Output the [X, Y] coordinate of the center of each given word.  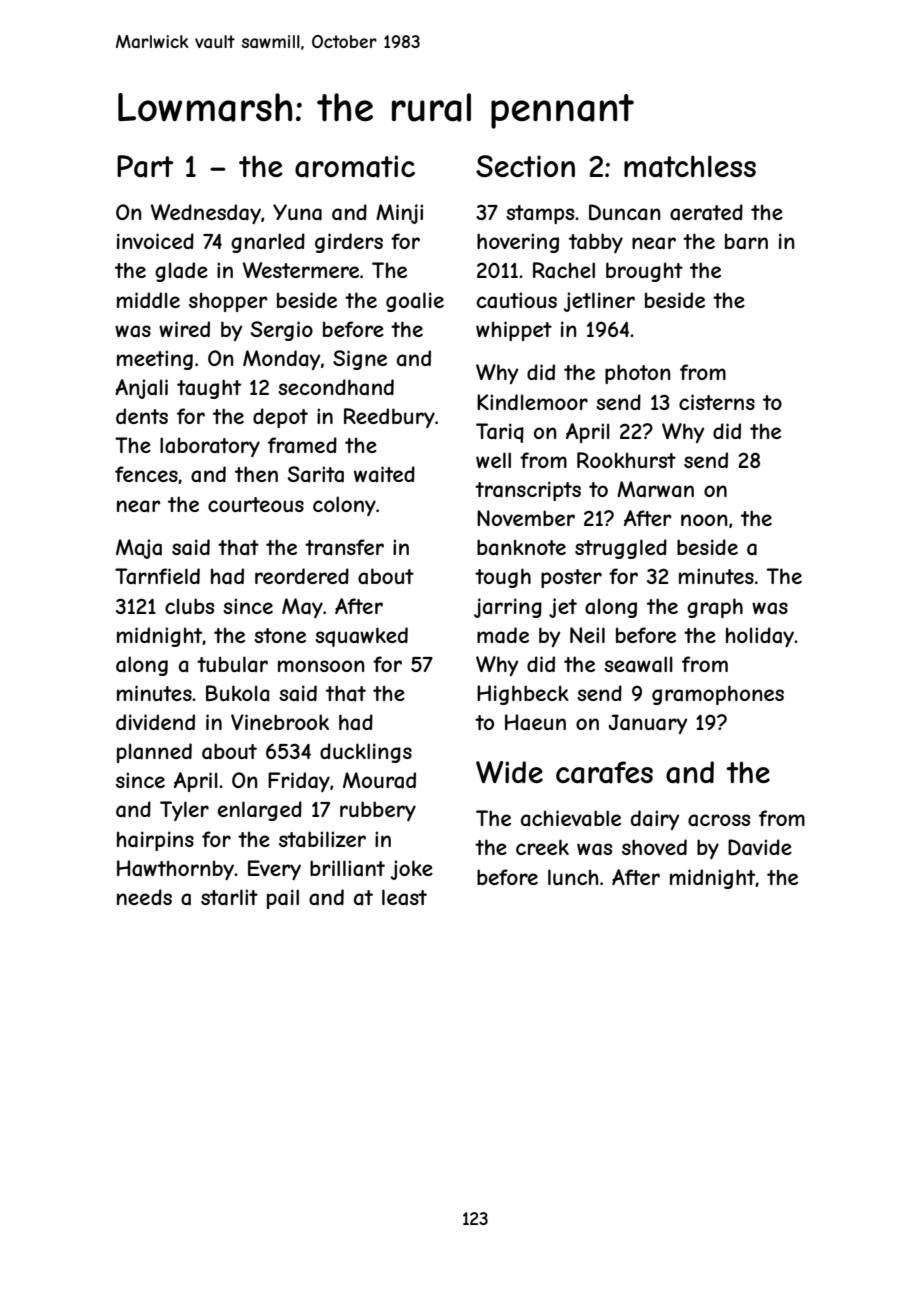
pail [283, 899]
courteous [256, 504]
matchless [690, 166]
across [719, 820]
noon [704, 520]
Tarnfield [157, 576]
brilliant [347, 868]
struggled [621, 549]
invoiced [155, 241]
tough [503, 578]
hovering [518, 243]
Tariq [500, 433]
